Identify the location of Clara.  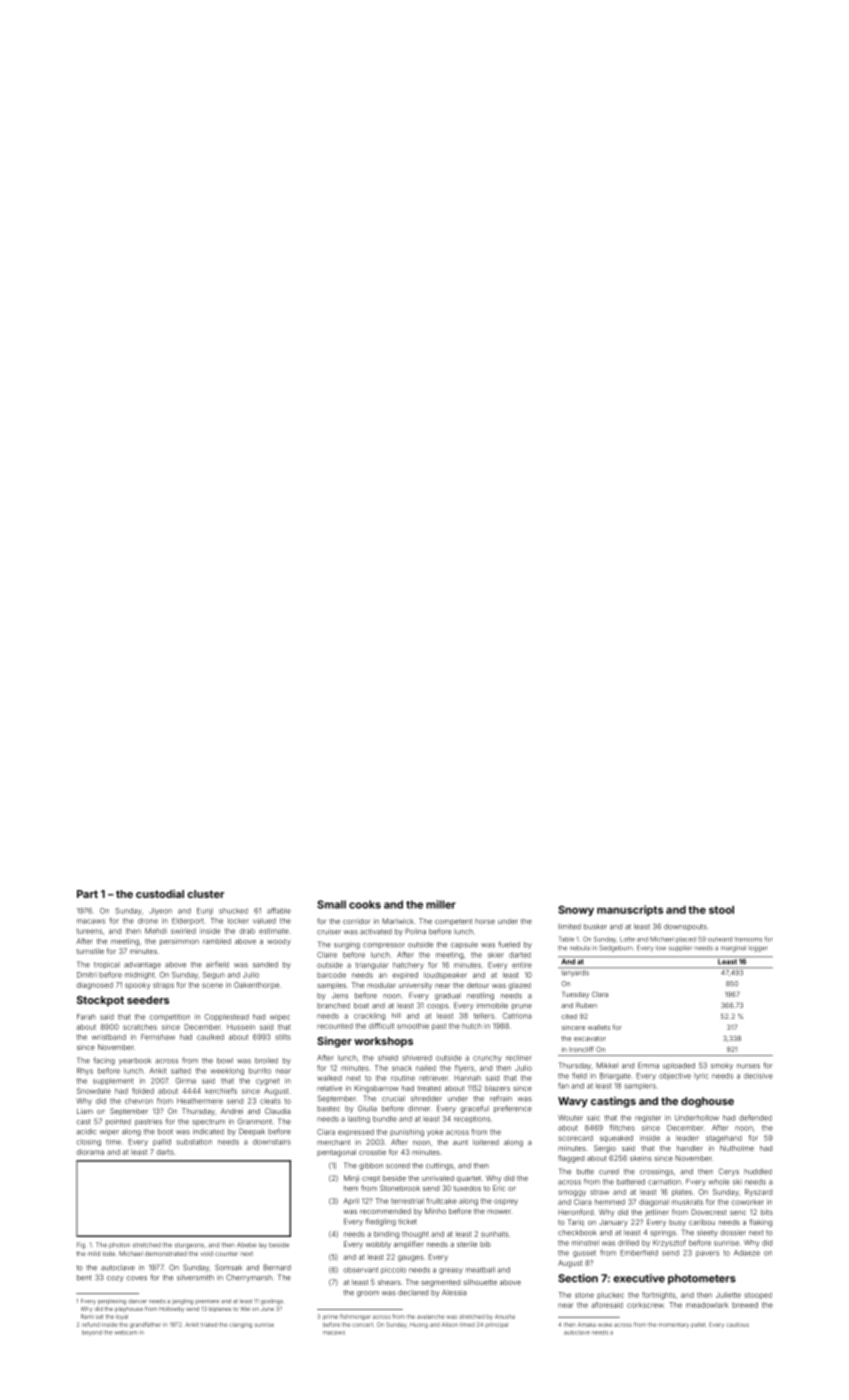
(600, 994).
